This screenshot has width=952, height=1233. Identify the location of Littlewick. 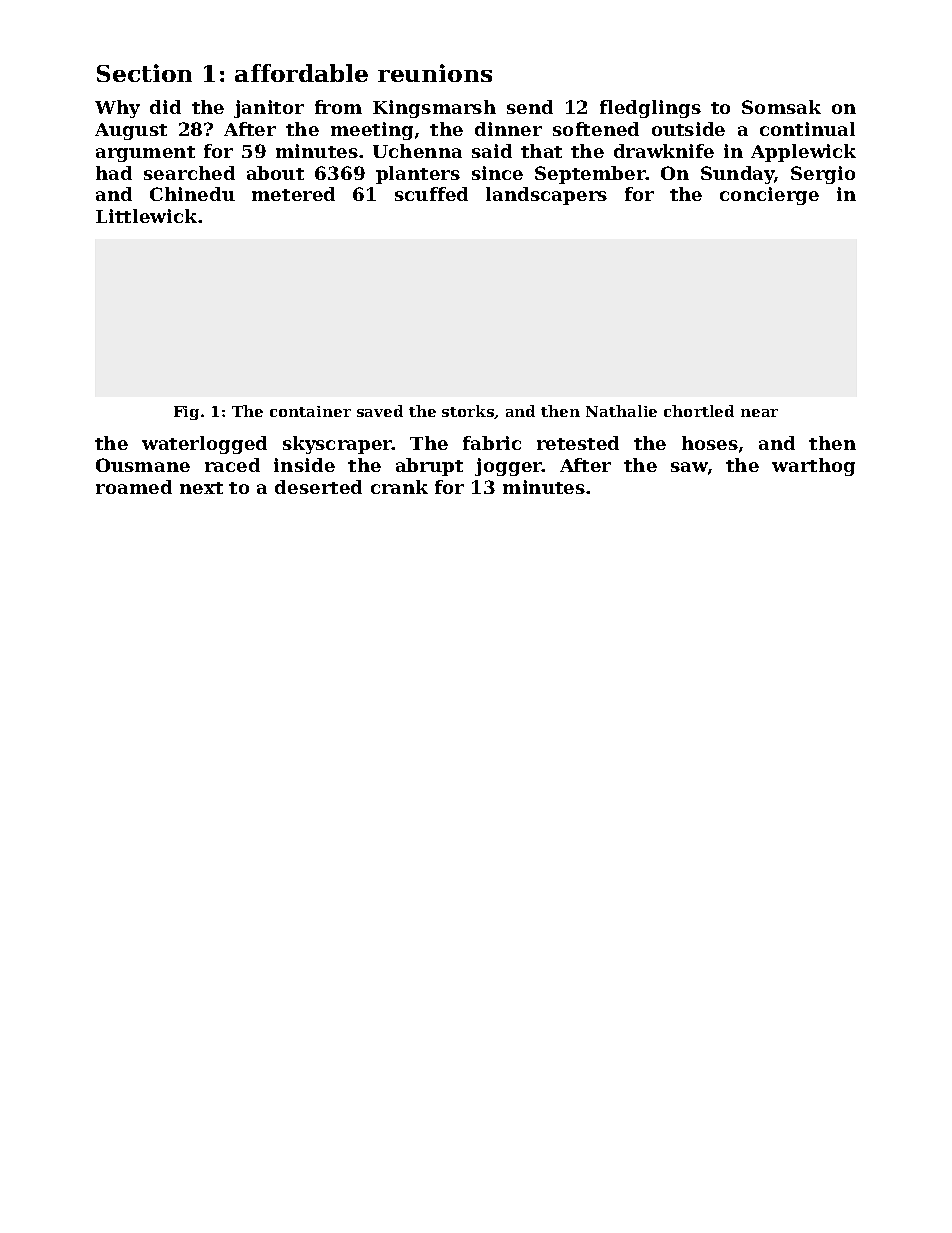
(146, 216).
